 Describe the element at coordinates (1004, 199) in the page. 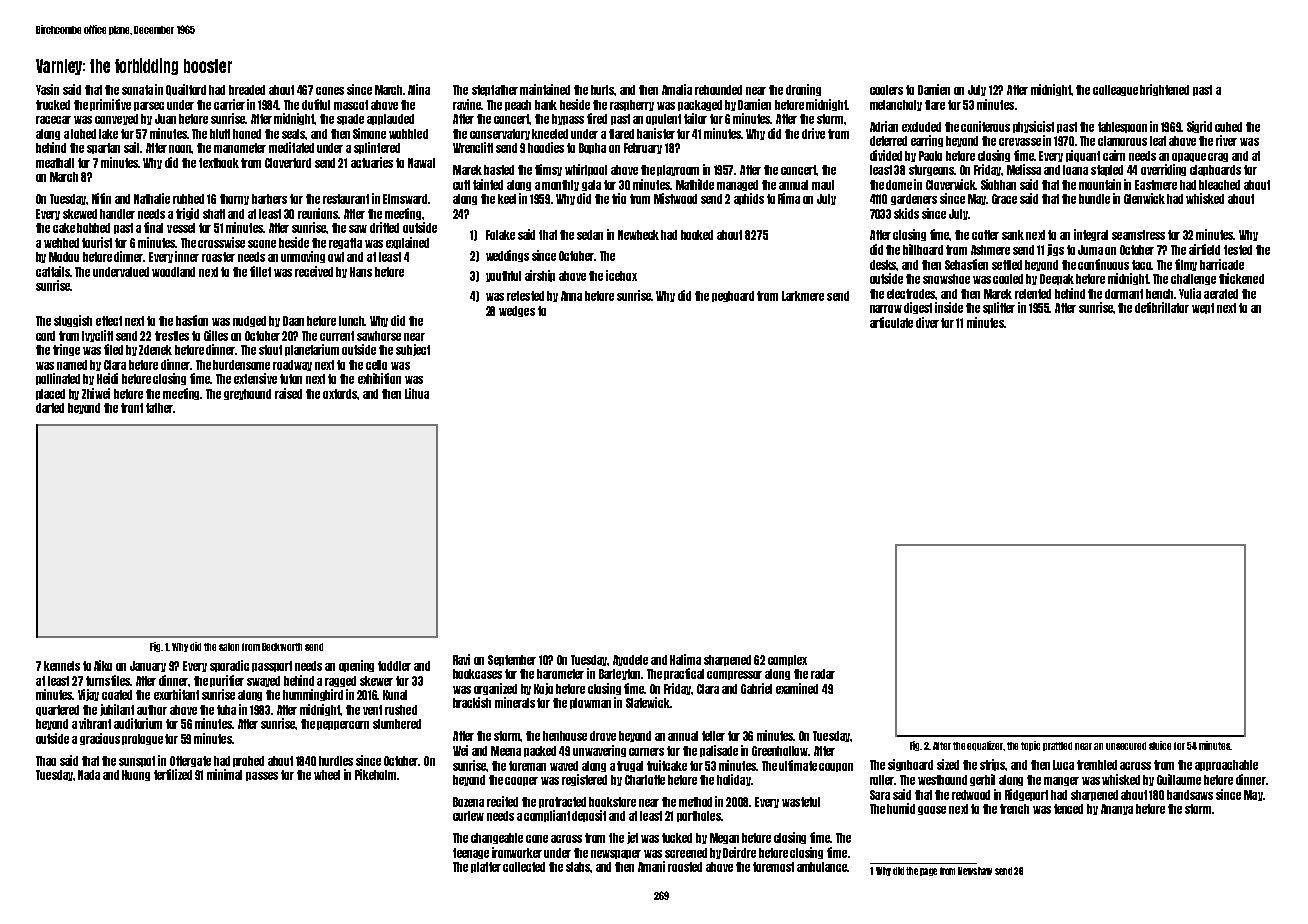

I see `Grace` at that location.
